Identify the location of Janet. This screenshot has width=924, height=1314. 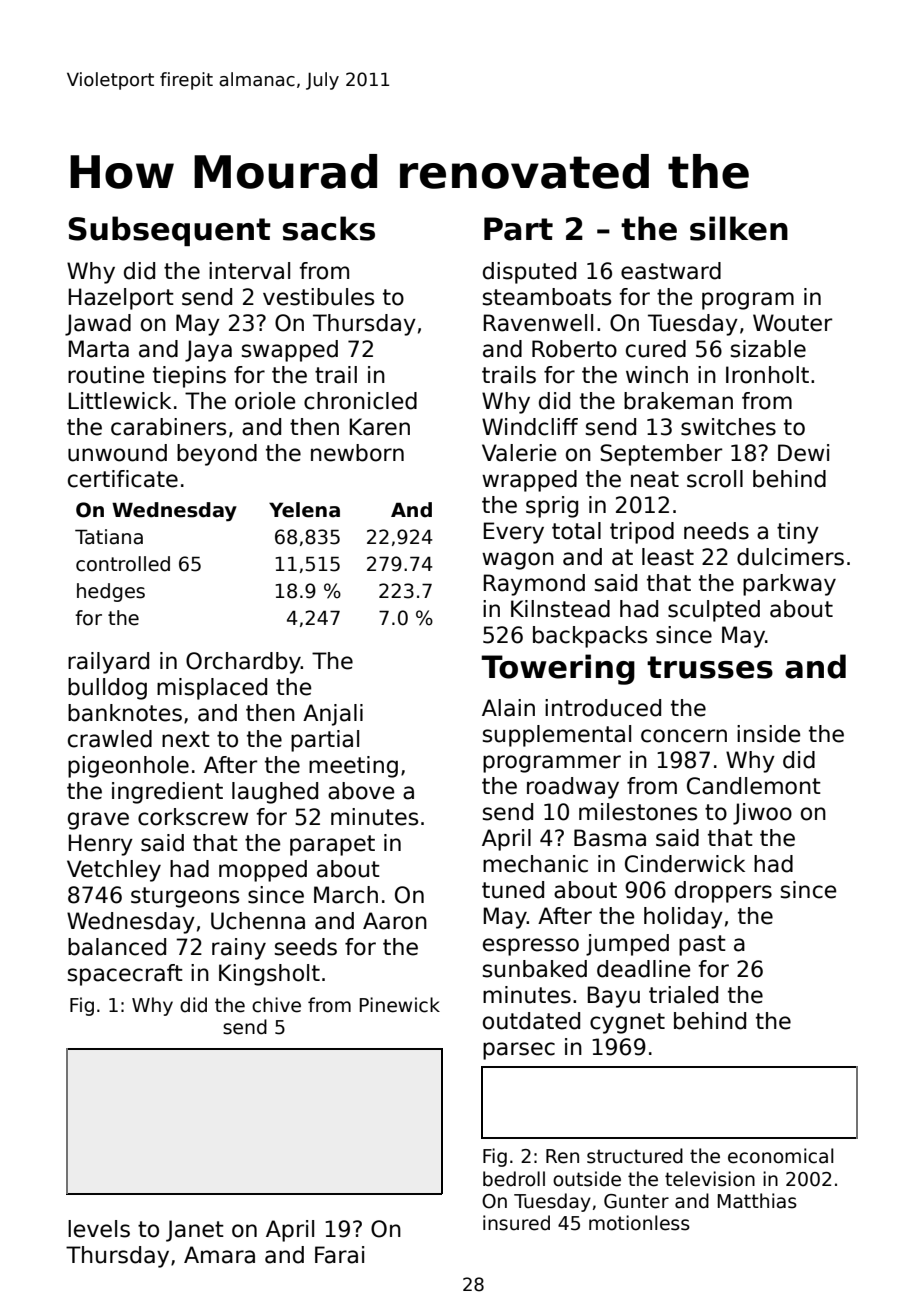
(195, 1231).
